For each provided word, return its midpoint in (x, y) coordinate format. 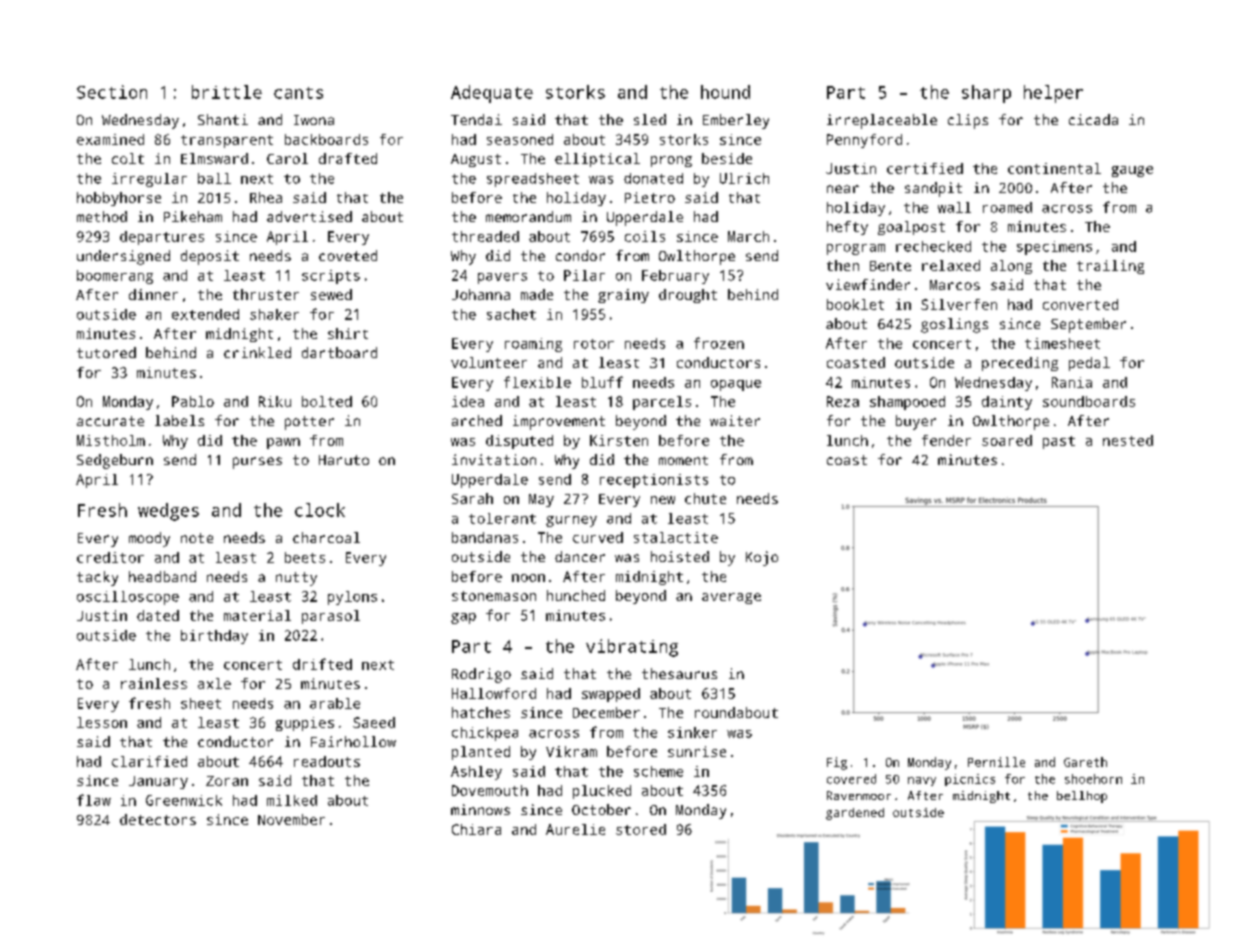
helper (1053, 94)
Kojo (762, 558)
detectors (158, 819)
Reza (843, 401)
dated (158, 615)
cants (298, 93)
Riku (275, 401)
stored (641, 829)
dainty (1007, 403)
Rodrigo (481, 675)
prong (671, 161)
